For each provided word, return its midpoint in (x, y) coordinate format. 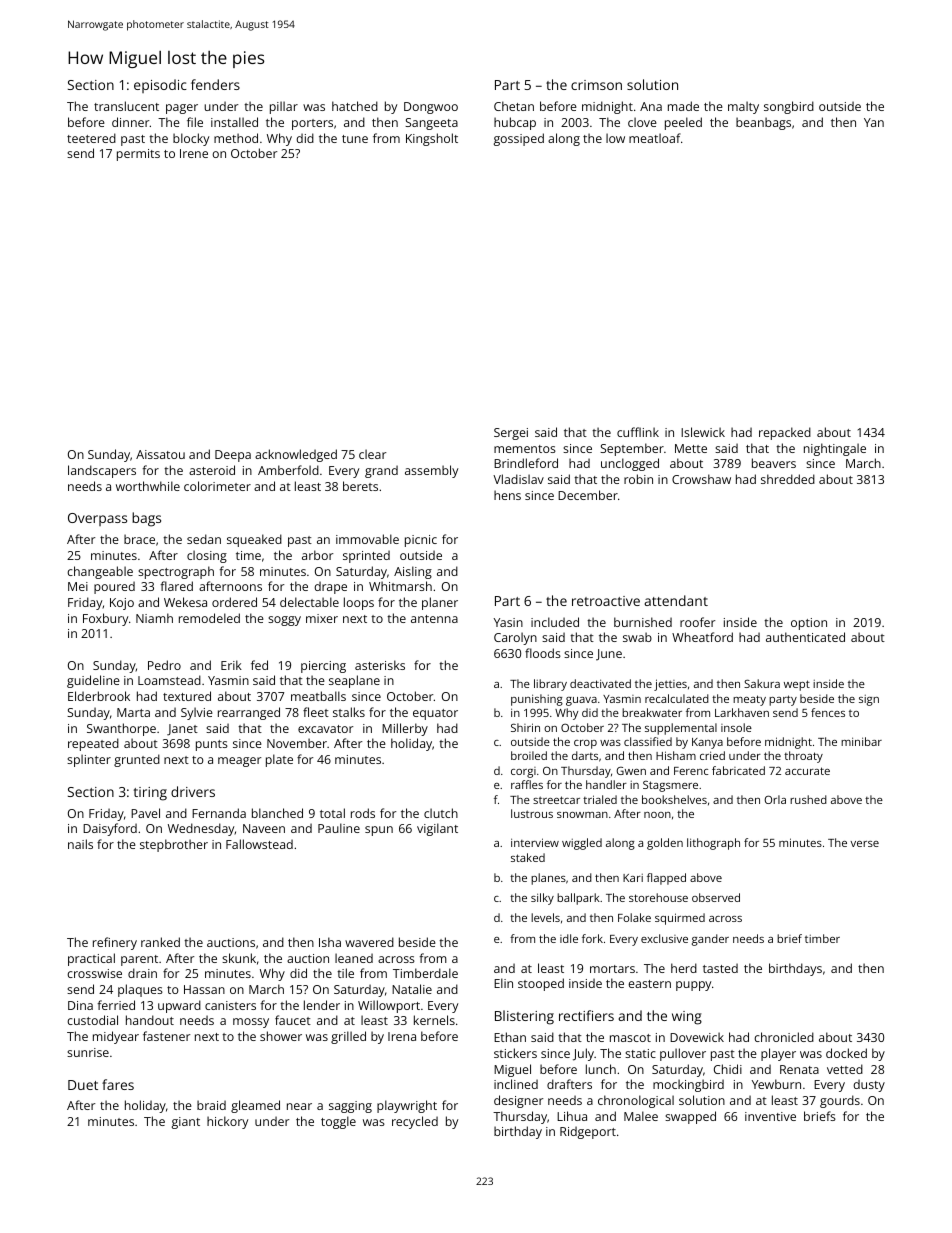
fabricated (738, 770)
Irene (194, 153)
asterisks (380, 665)
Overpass (97, 519)
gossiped (519, 139)
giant (186, 1123)
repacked (785, 433)
